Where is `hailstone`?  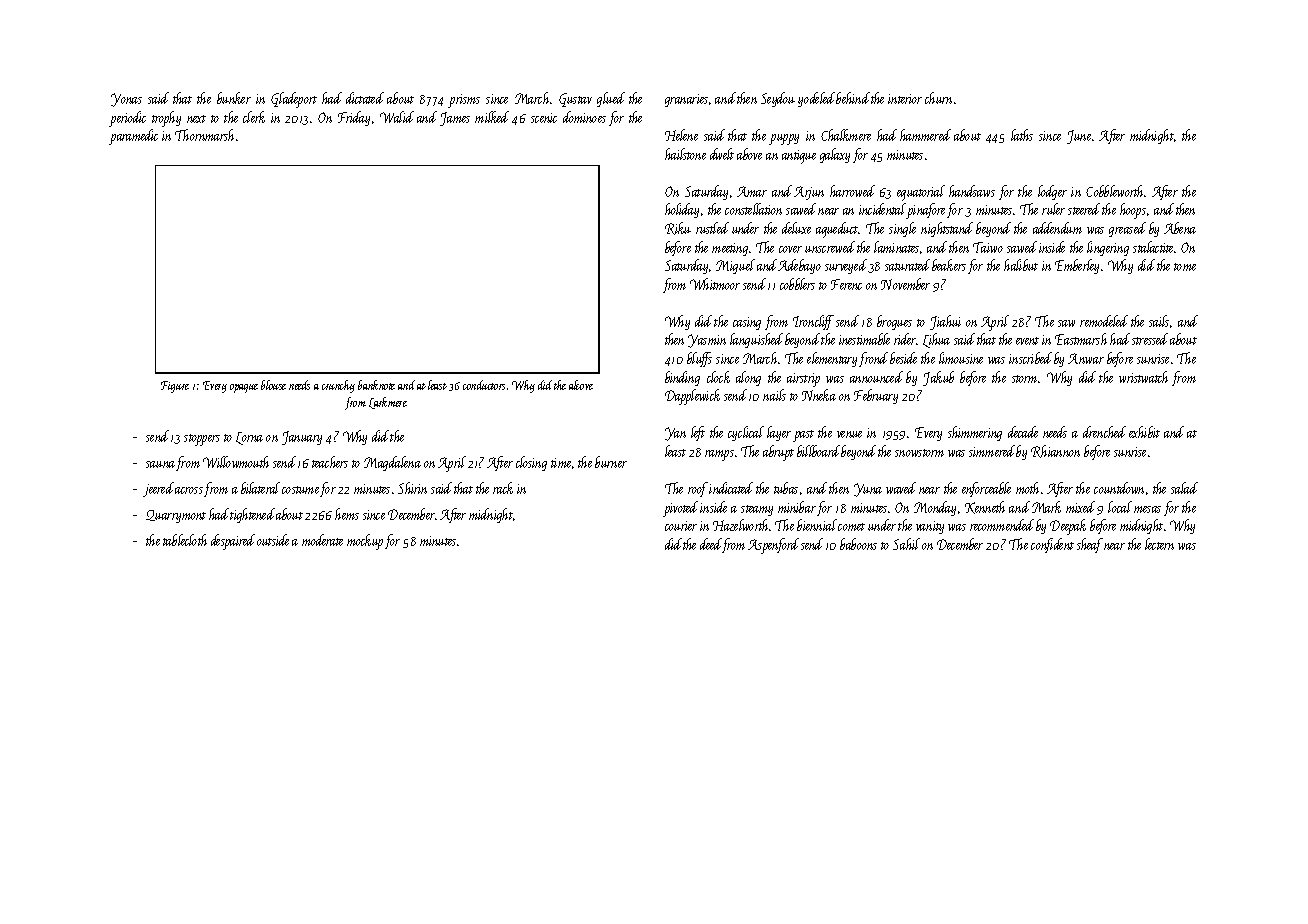 hailstone is located at coordinates (685, 154).
